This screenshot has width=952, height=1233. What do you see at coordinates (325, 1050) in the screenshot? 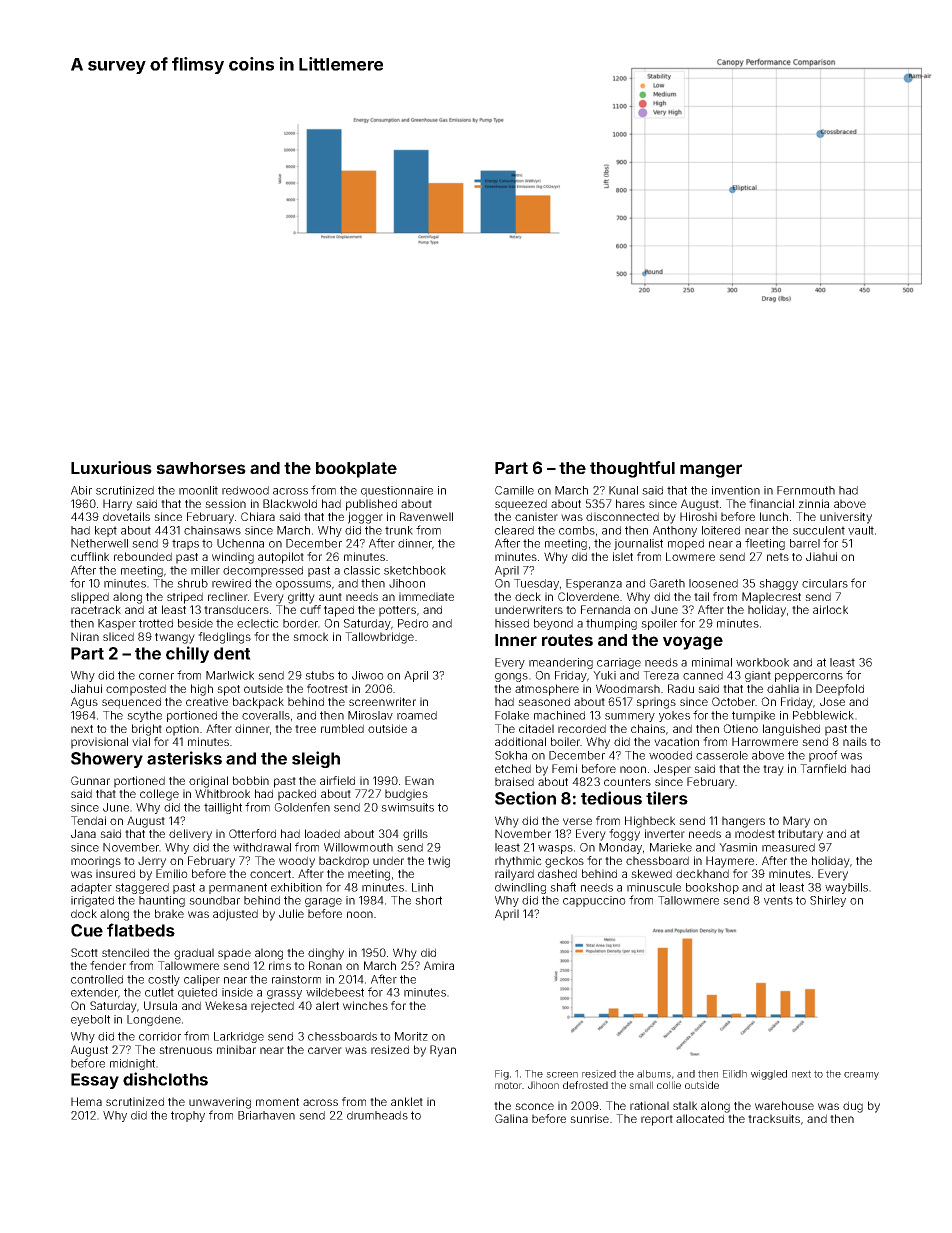
I see `carver` at bounding box center [325, 1050].
